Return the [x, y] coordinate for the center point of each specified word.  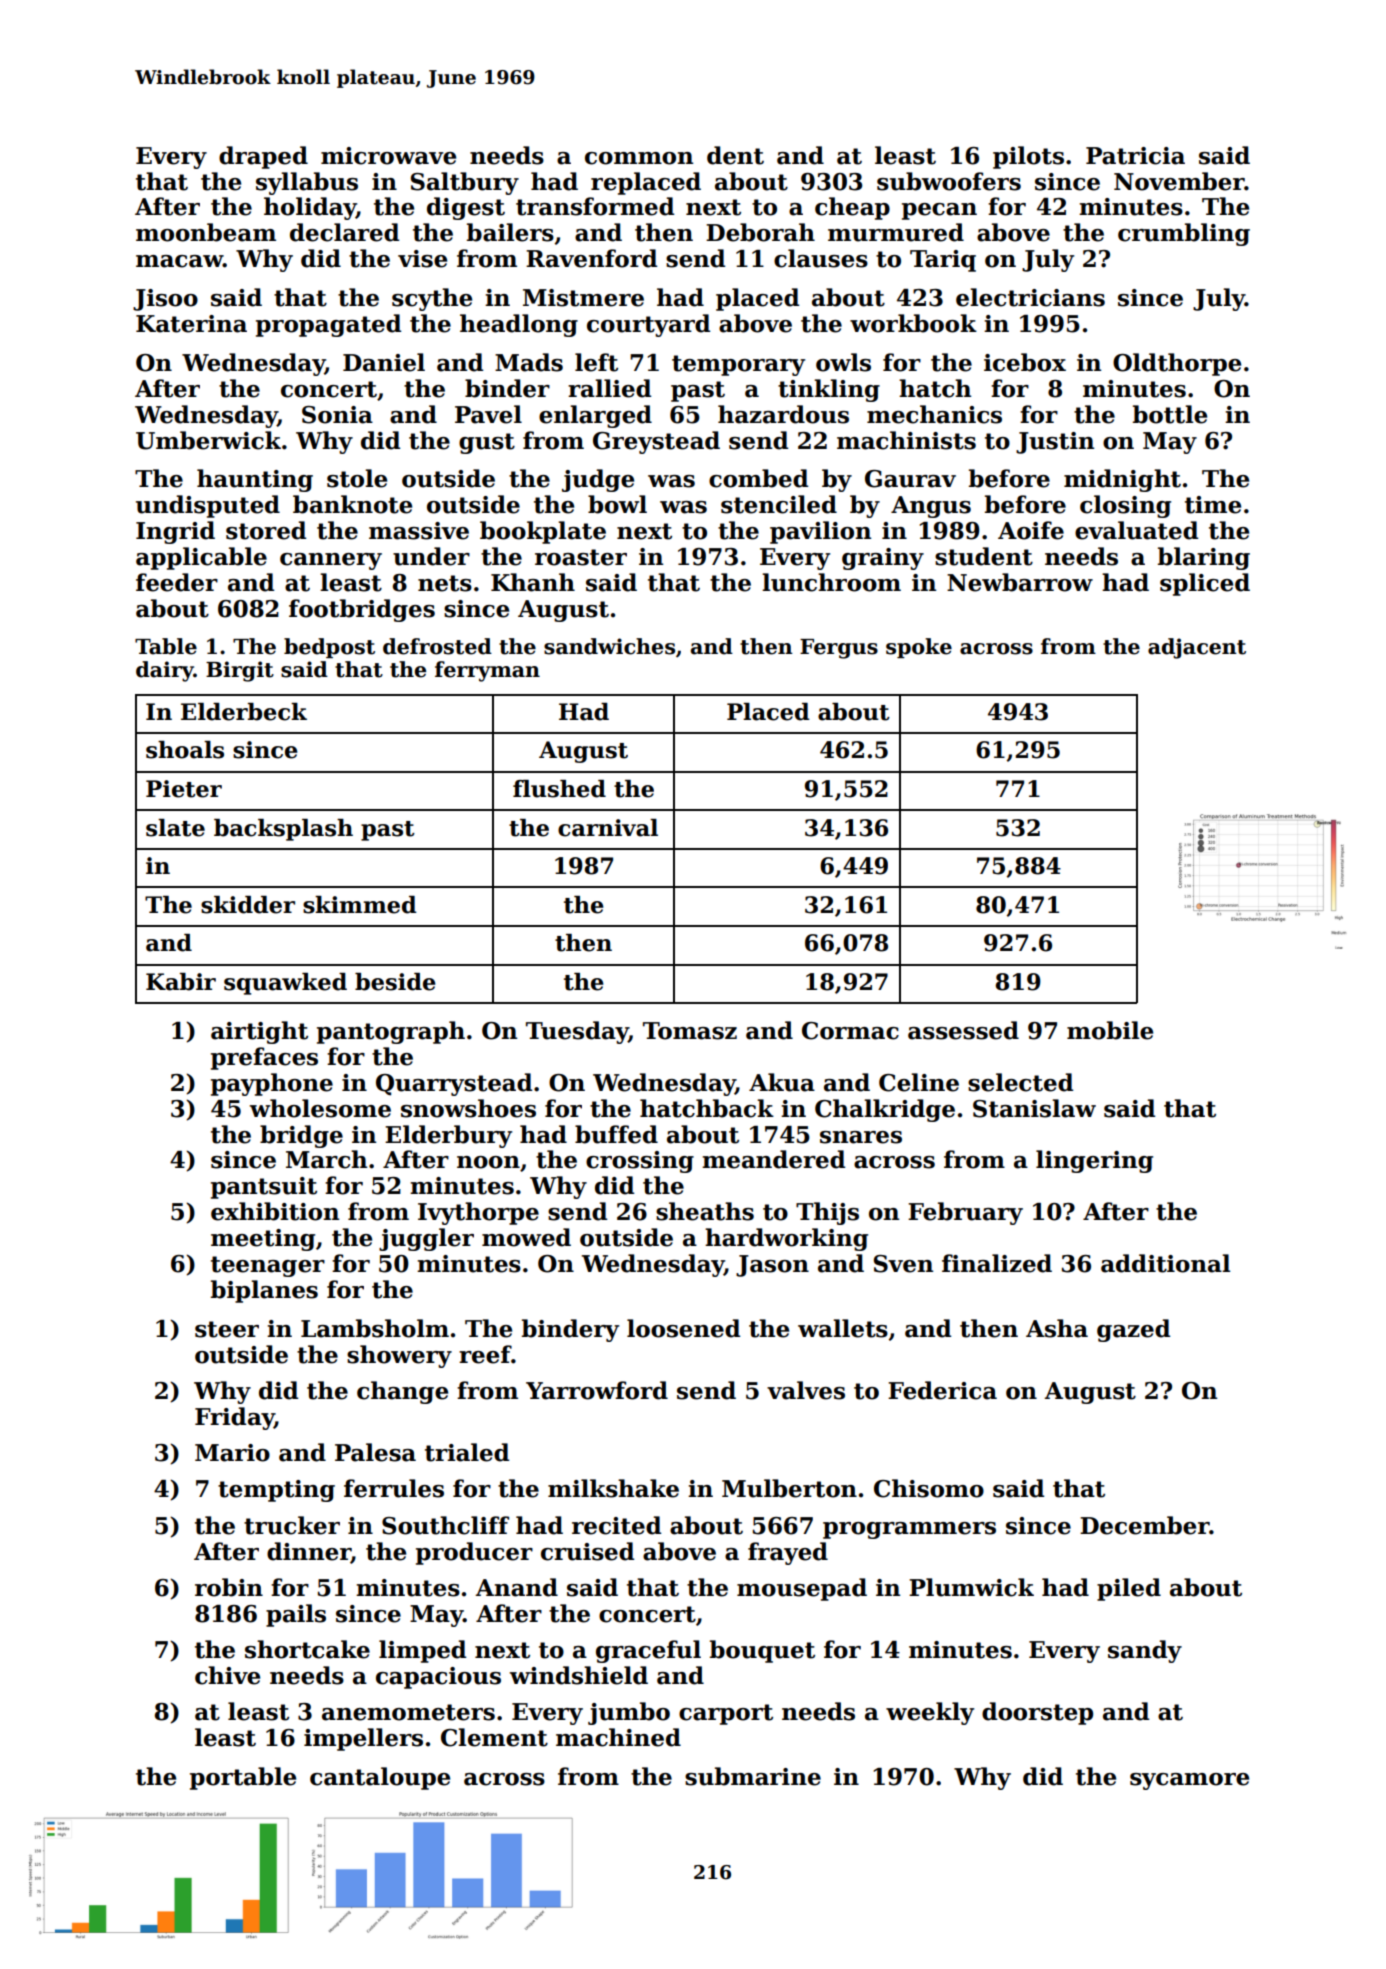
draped [263, 157]
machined [618, 1737]
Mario [232, 1453]
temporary [738, 365]
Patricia [1135, 156]
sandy [1145, 1651]
